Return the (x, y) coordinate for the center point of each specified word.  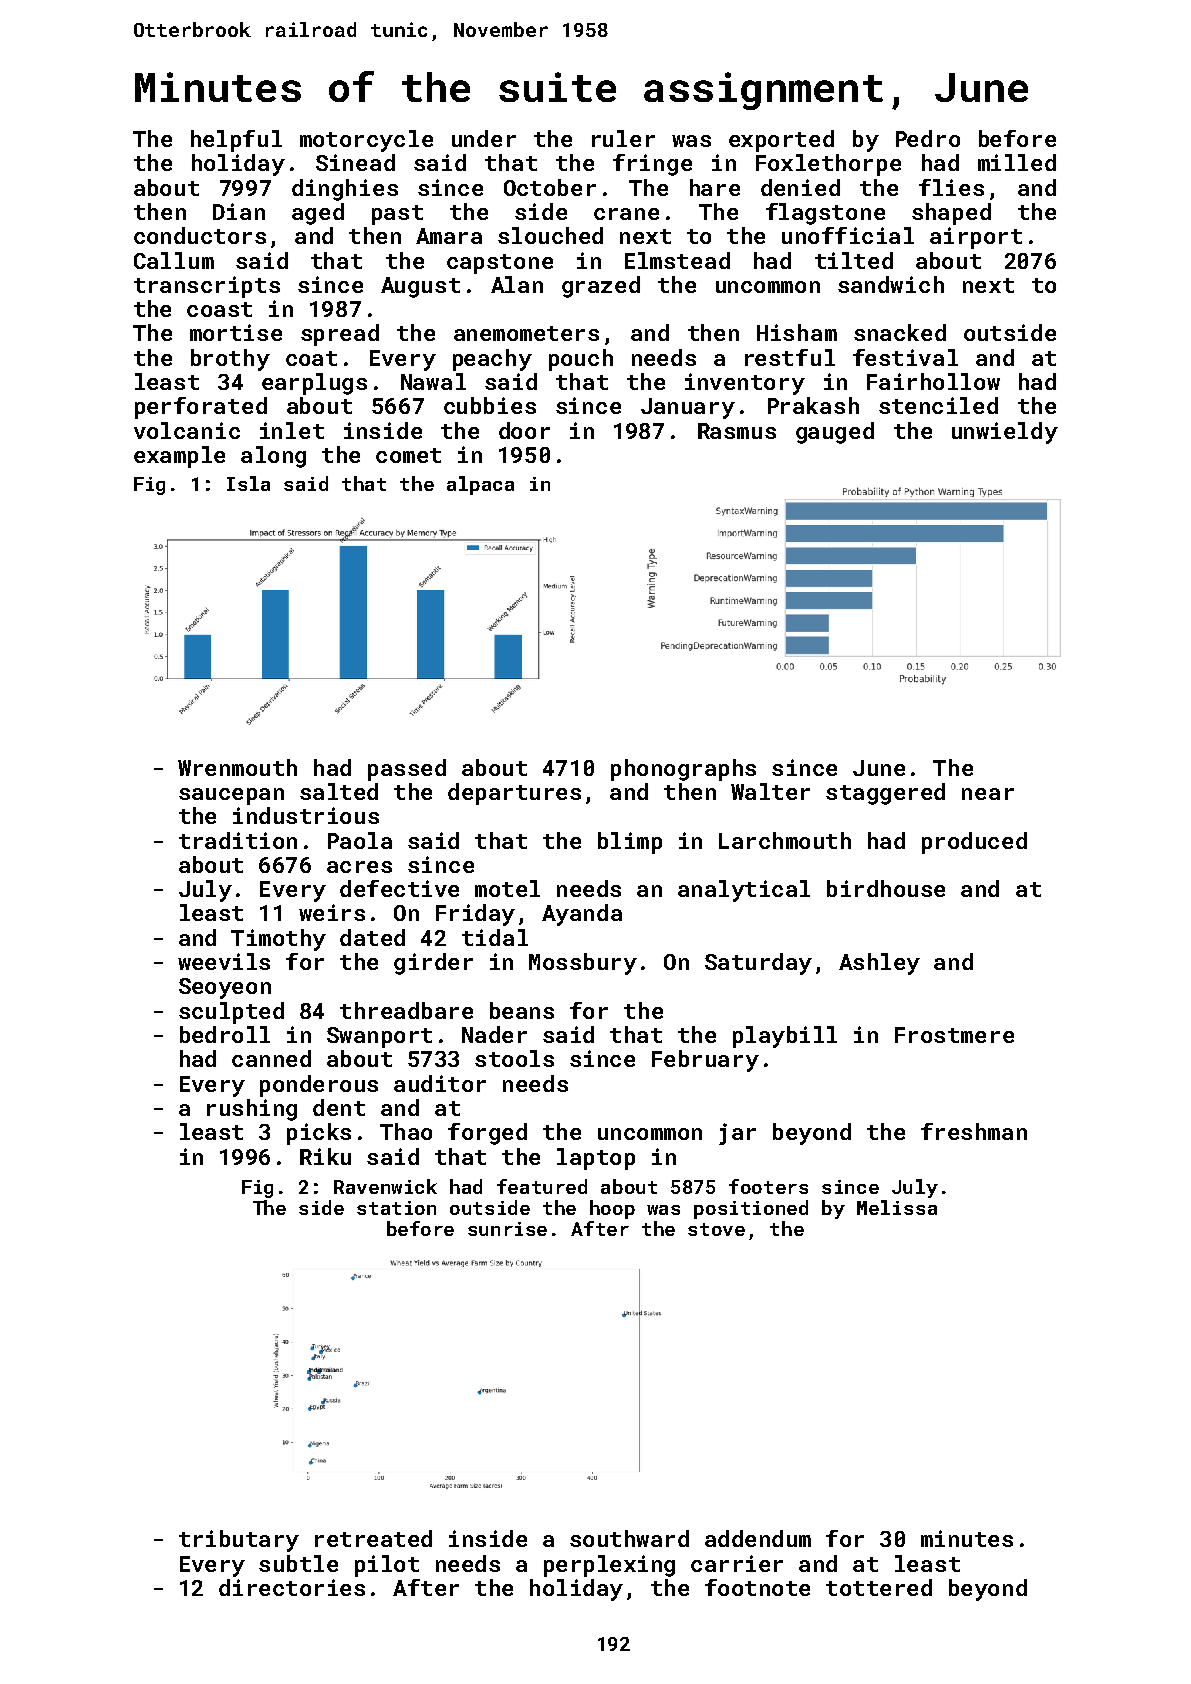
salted (339, 791)
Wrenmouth (237, 767)
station (396, 1208)
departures (514, 794)
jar (737, 1134)
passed (407, 770)
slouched (550, 235)
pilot (387, 1566)
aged (318, 214)
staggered (885, 794)
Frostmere (954, 1035)
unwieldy (1005, 433)
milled (1017, 162)
